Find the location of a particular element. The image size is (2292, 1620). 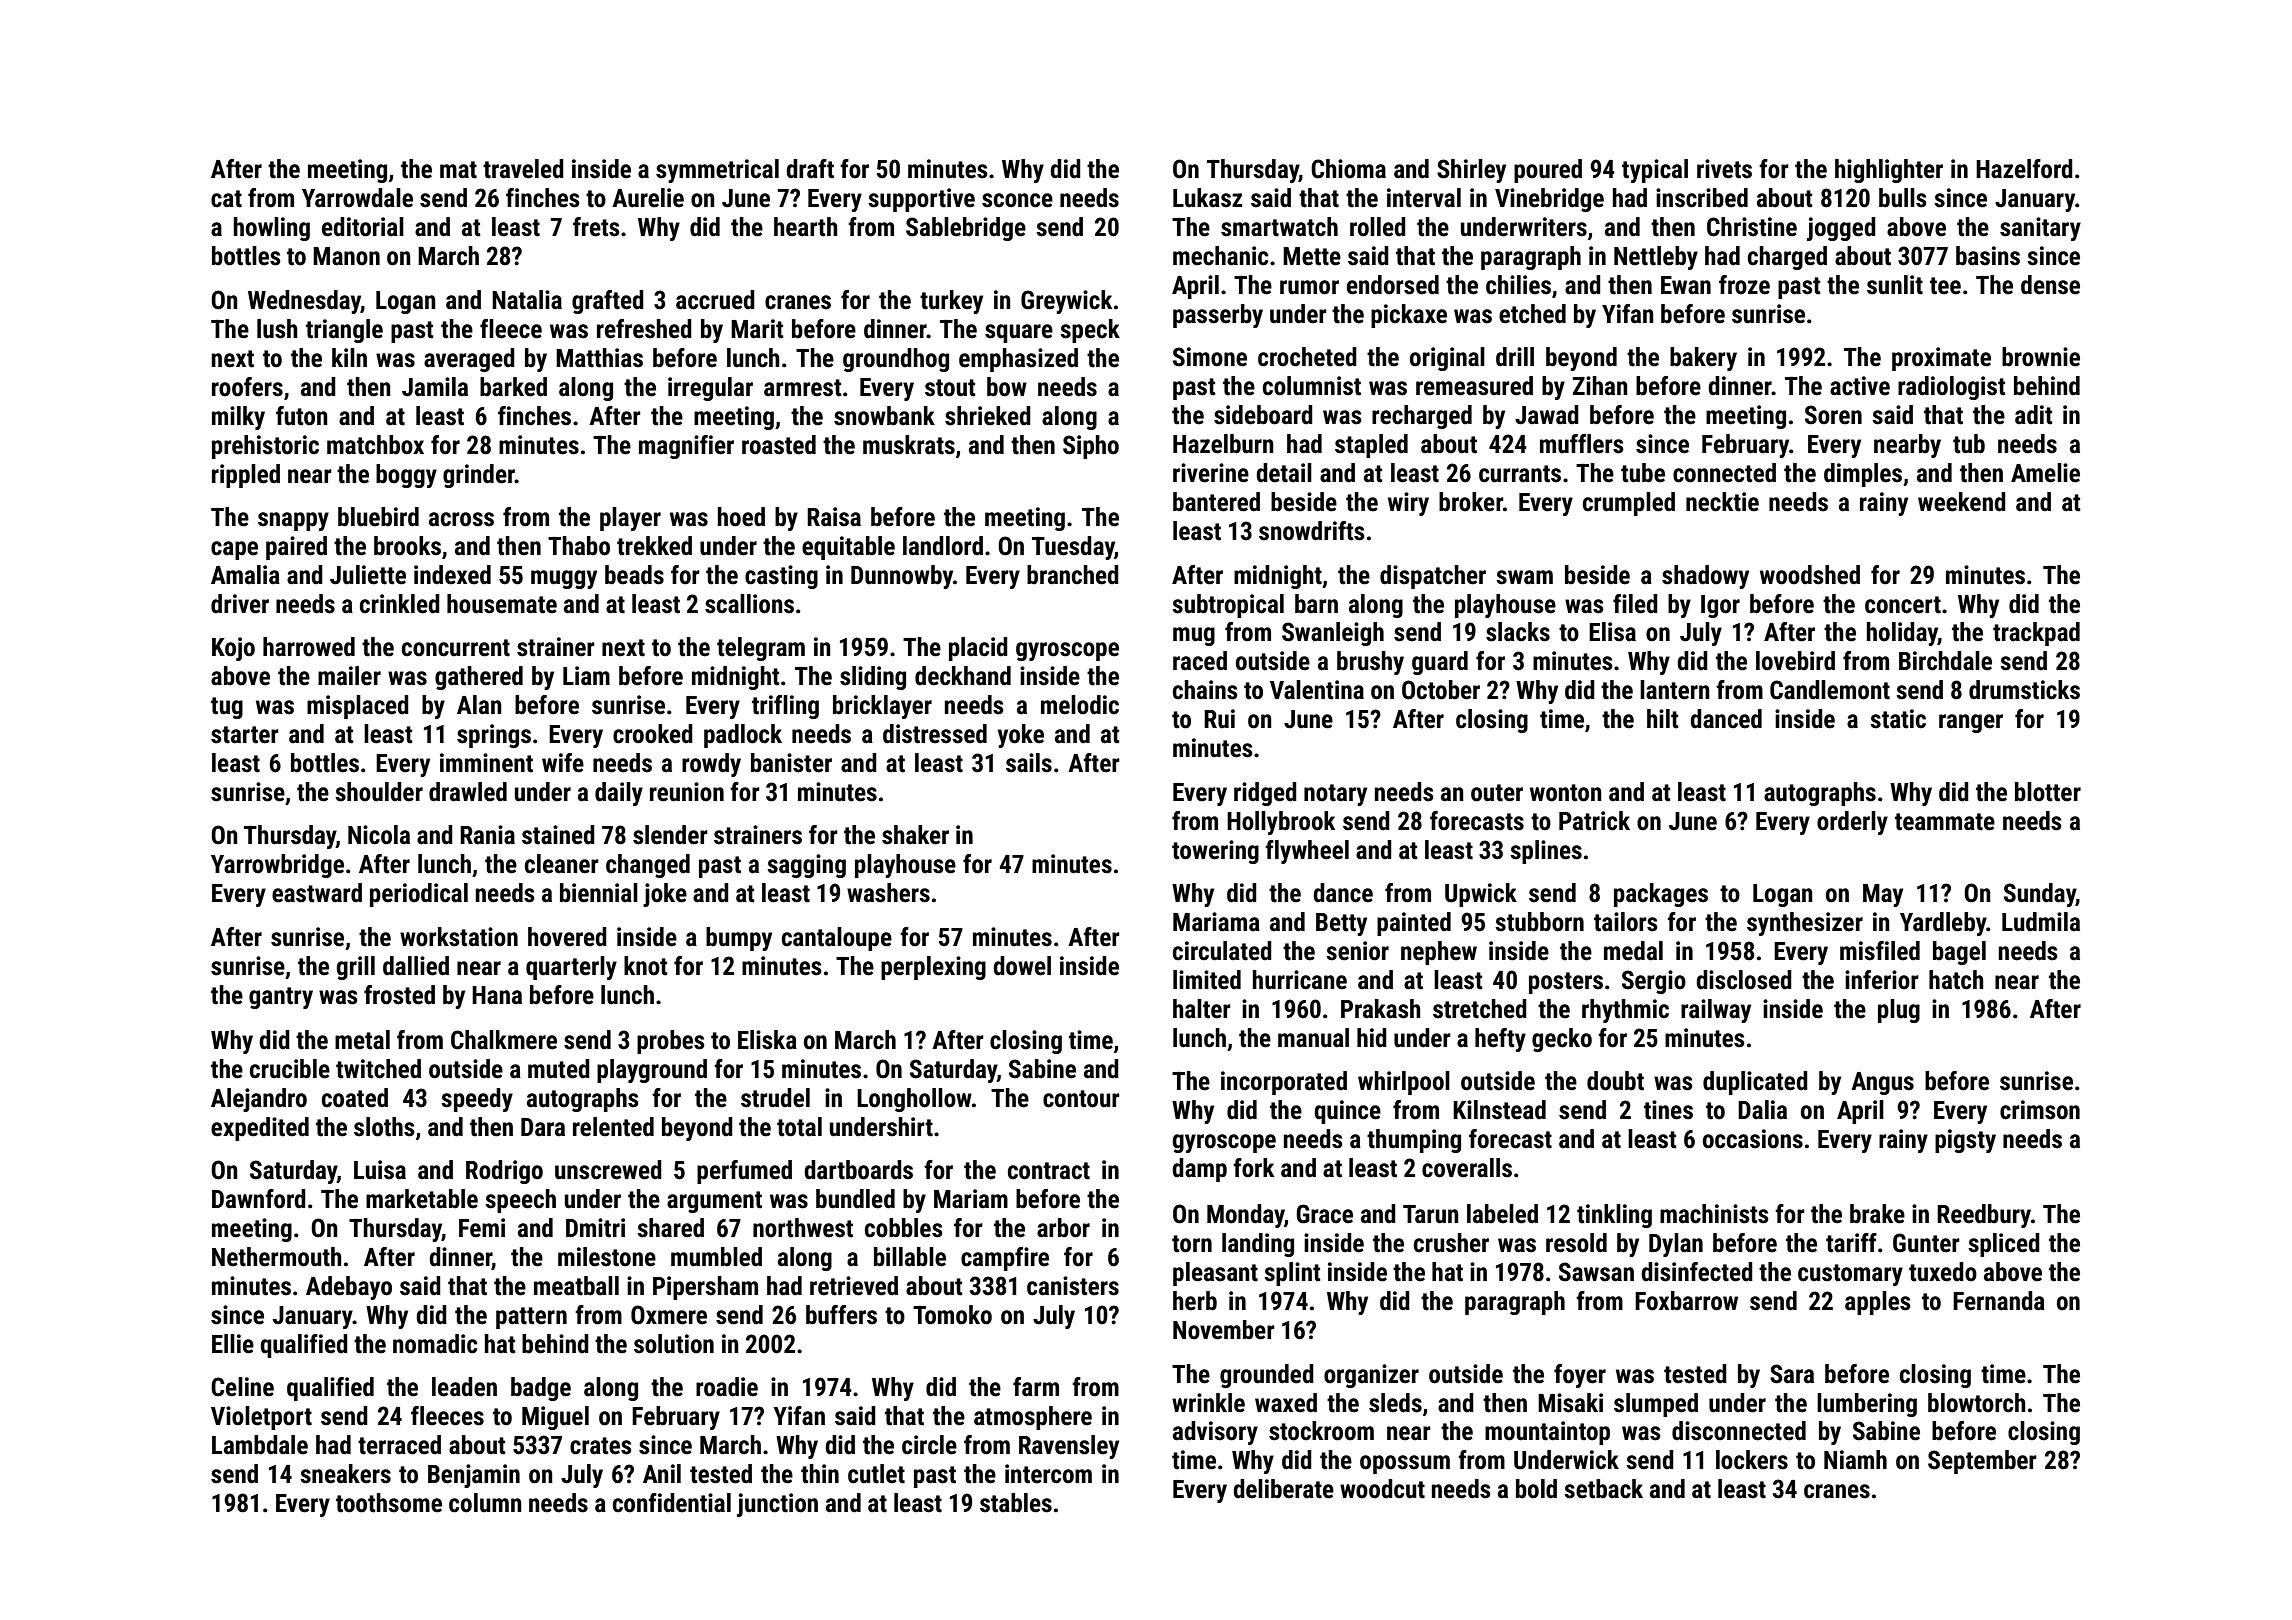

Reedbury is located at coordinates (1984, 1216).
